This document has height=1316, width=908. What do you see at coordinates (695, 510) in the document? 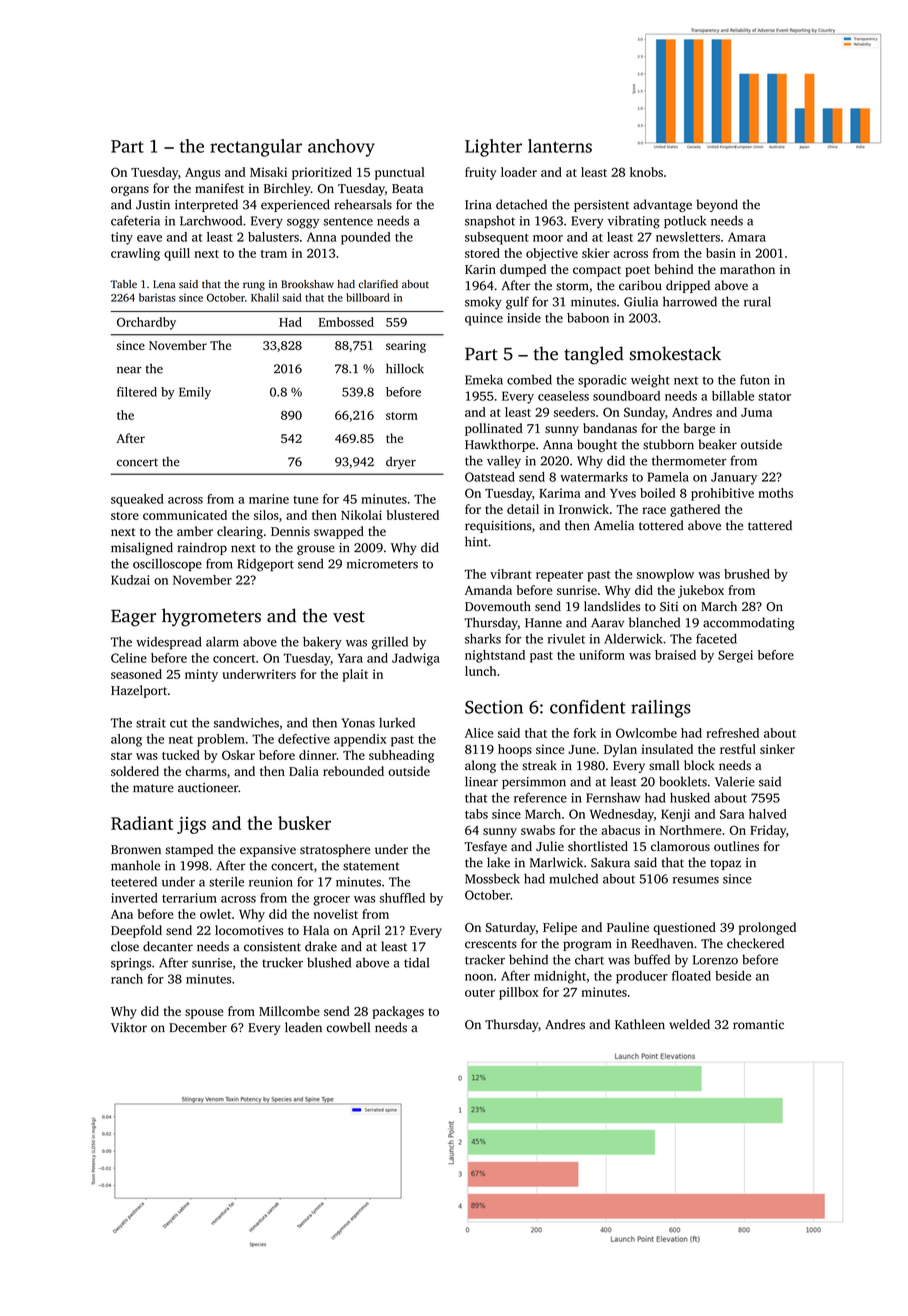
I see `gathered` at bounding box center [695, 510].
